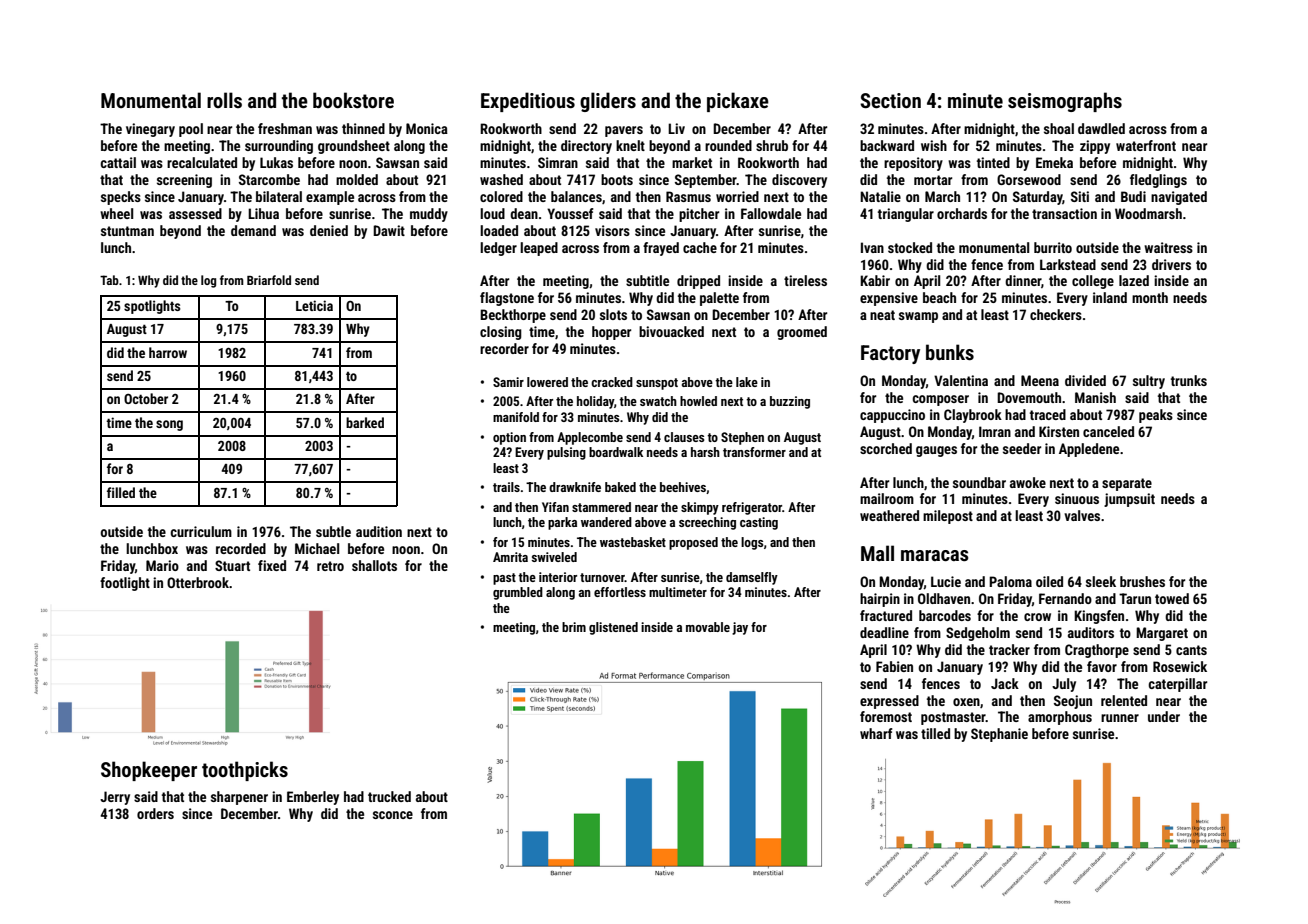 The width and height of the screenshot is (1308, 924). What do you see at coordinates (509, 438) in the screenshot?
I see `option` at bounding box center [509, 438].
